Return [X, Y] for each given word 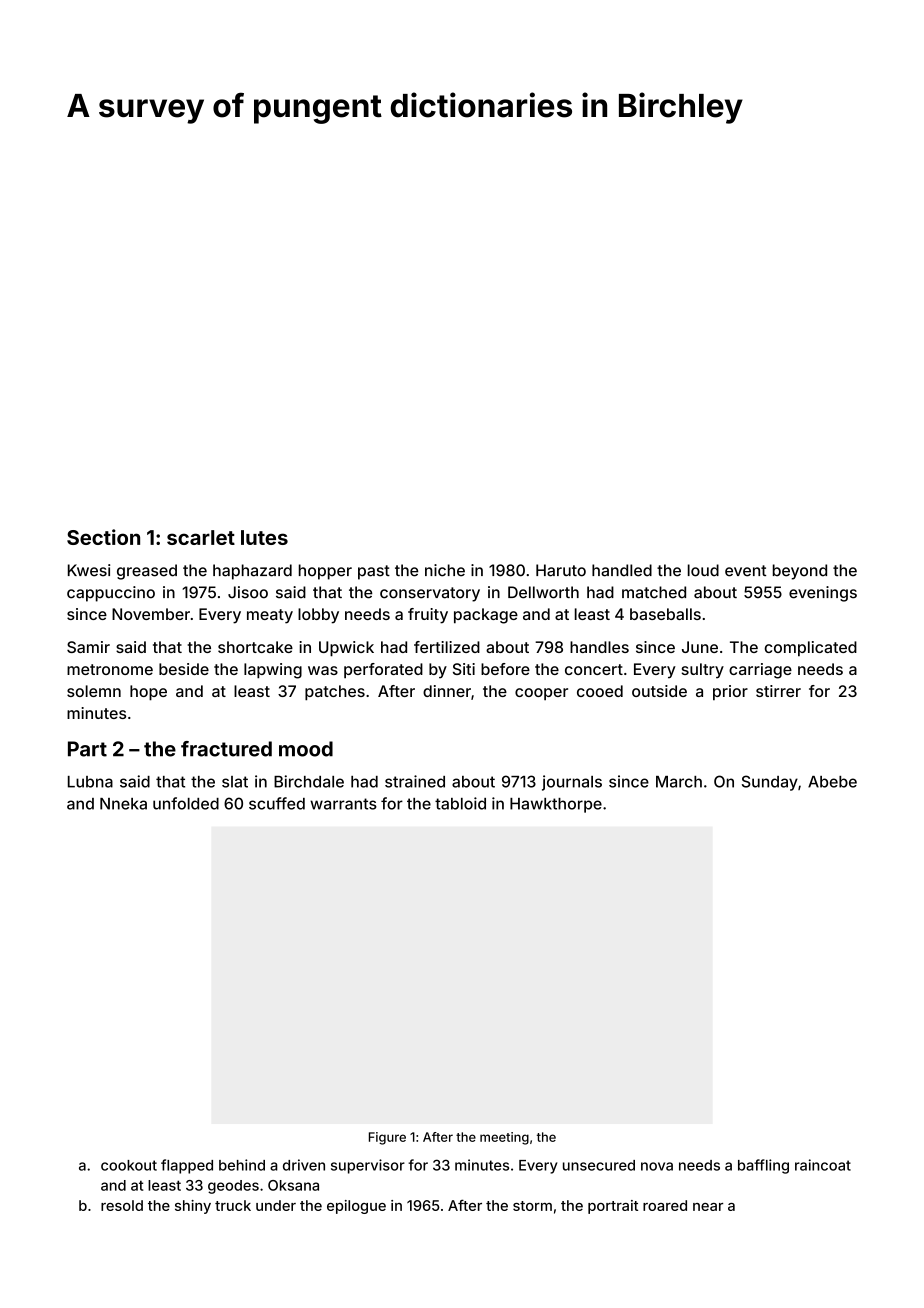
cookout [129, 1165]
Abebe [832, 782]
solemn [94, 691]
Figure [387, 1138]
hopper [325, 572]
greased [147, 572]
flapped [187, 1166]
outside [659, 691]
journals [572, 783]
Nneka [123, 804]
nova [657, 1166]
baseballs [665, 614]
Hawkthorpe [556, 805]
